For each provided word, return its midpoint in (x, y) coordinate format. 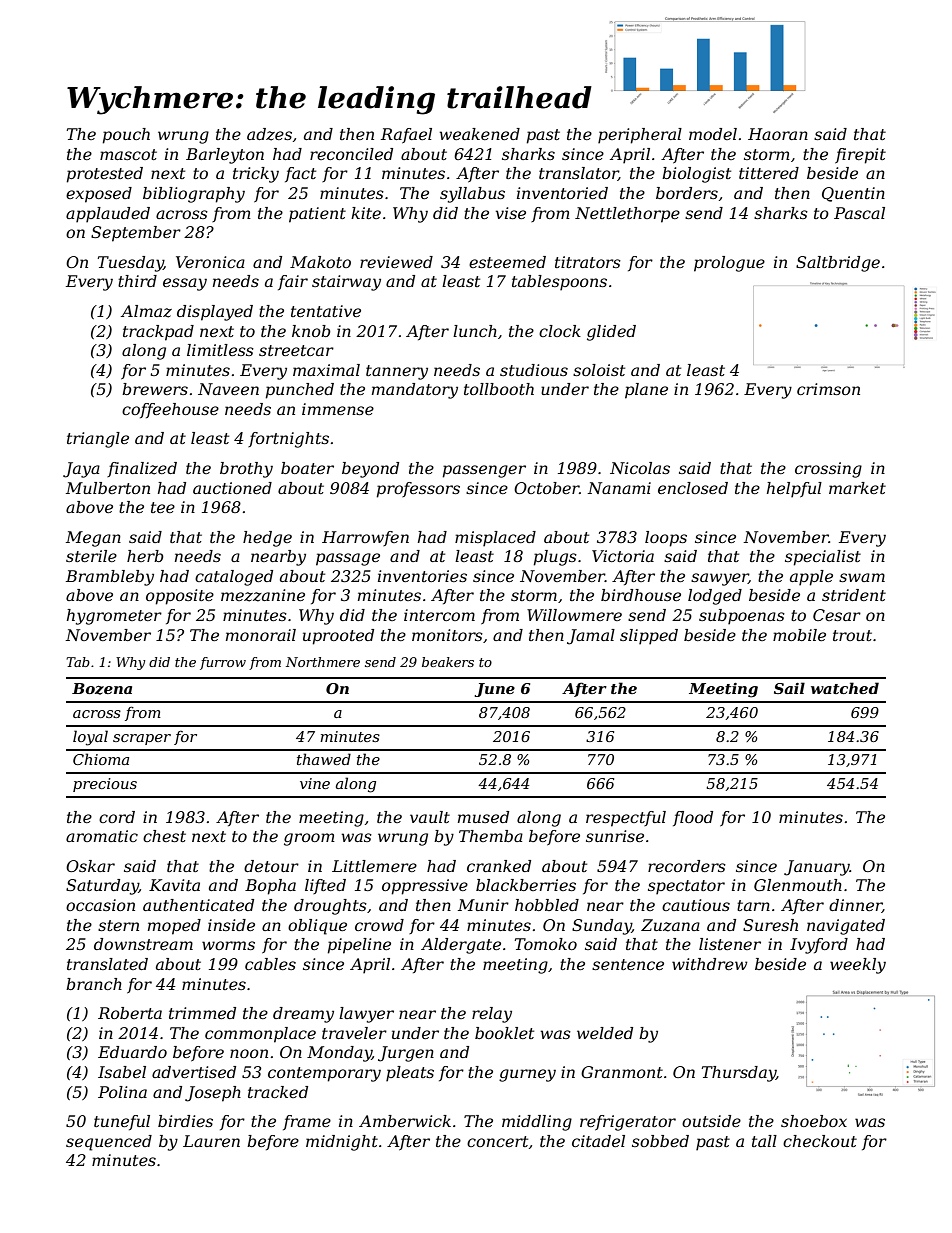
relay (492, 1015)
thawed (324, 759)
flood (693, 818)
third (137, 281)
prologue (729, 264)
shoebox (814, 1121)
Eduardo (132, 1052)
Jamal (591, 637)
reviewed (396, 262)
